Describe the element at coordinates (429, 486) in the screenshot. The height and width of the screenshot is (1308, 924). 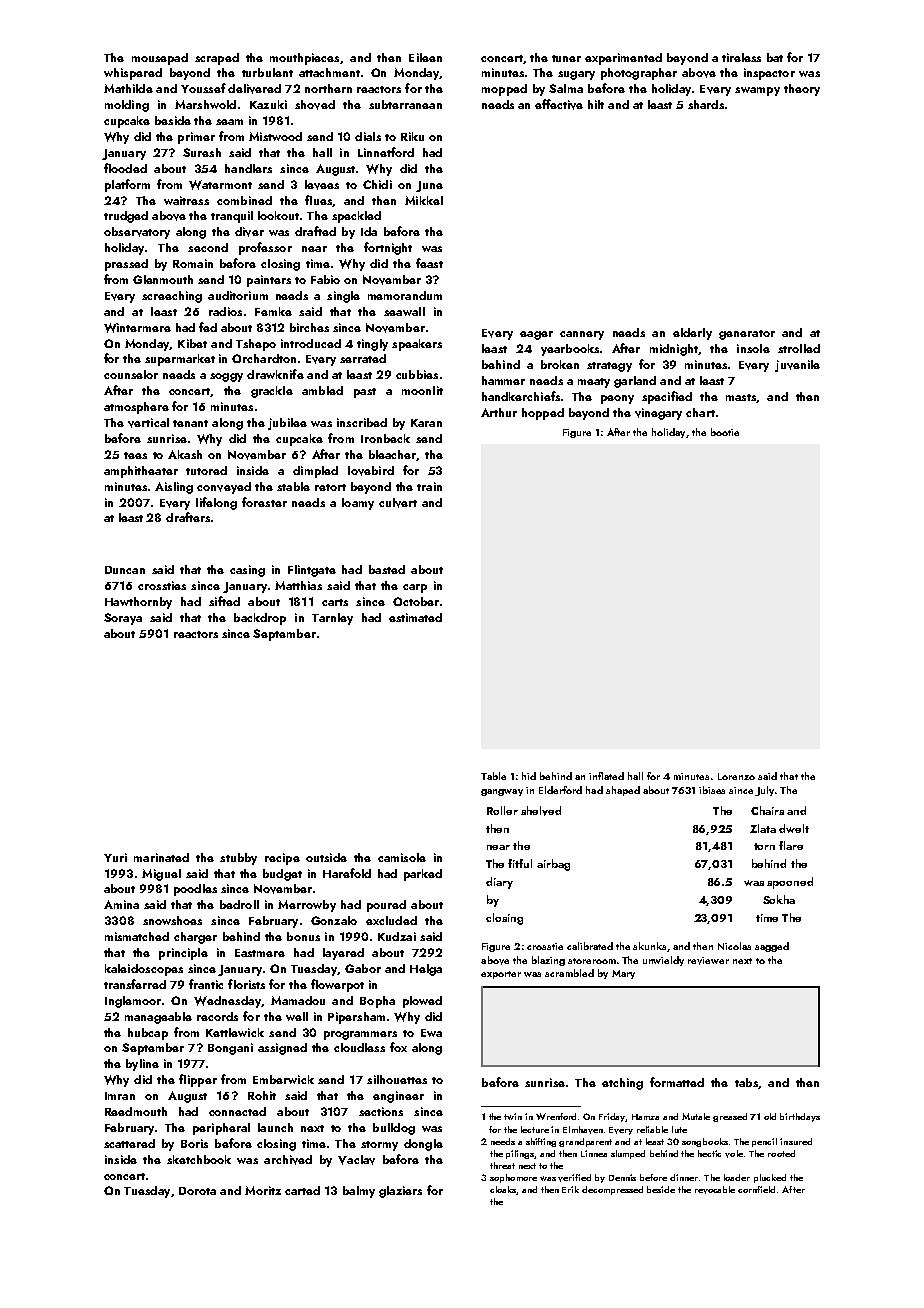
I see `train` at that location.
